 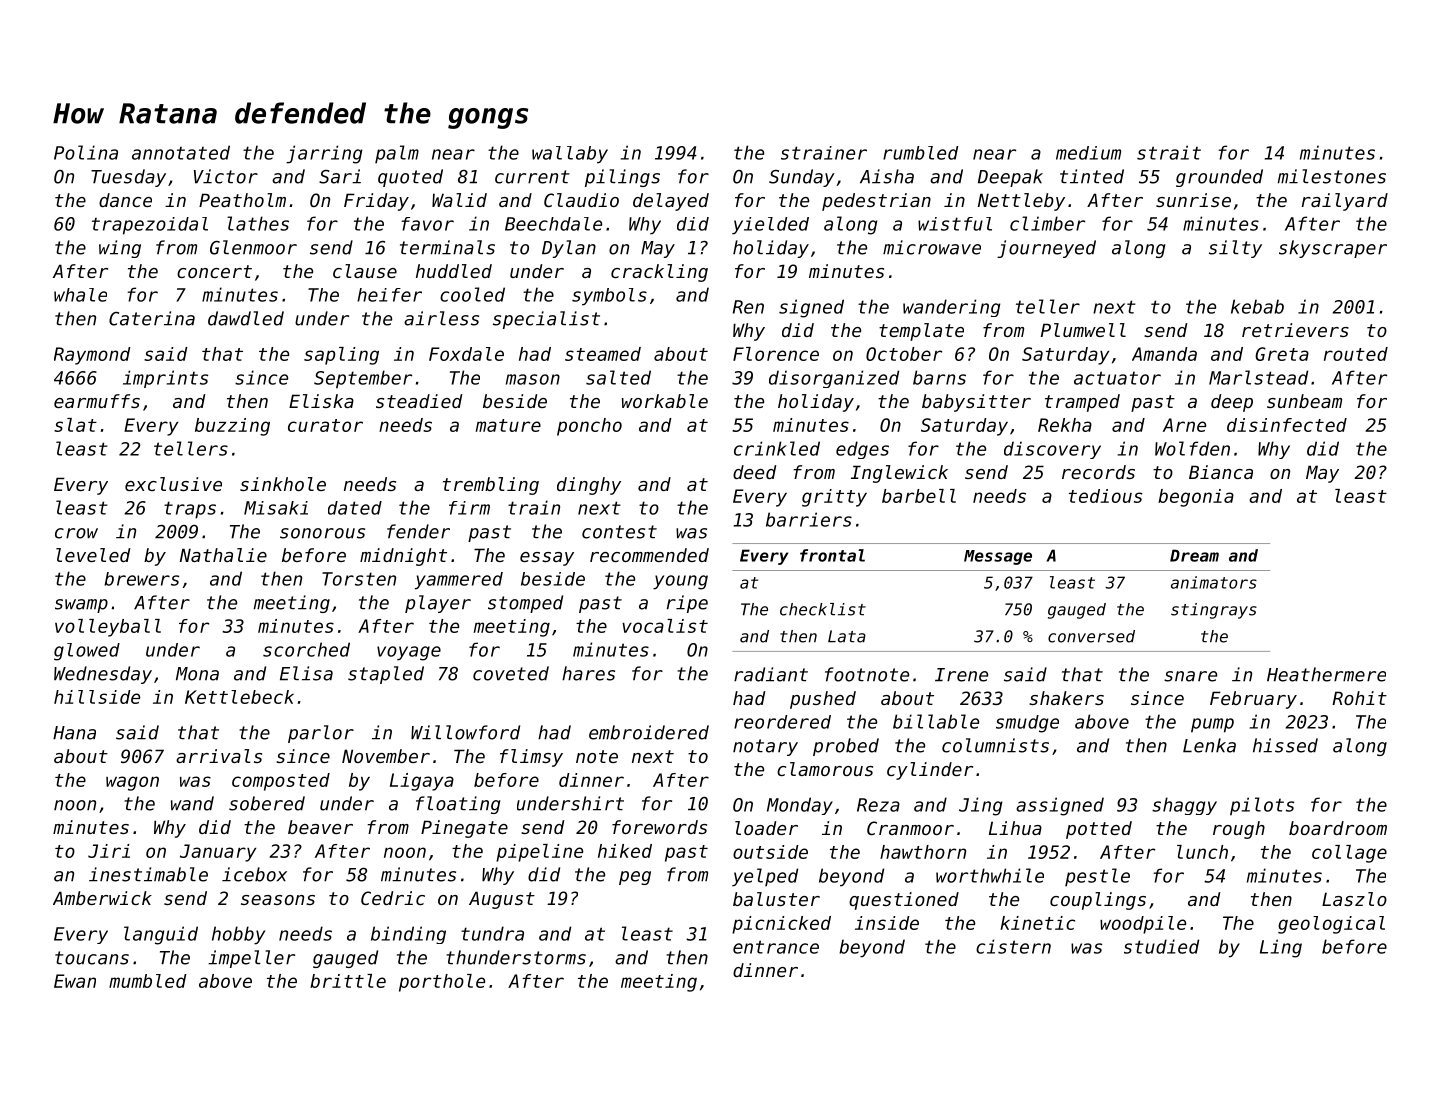 I want to click on scorched, so click(x=306, y=649).
